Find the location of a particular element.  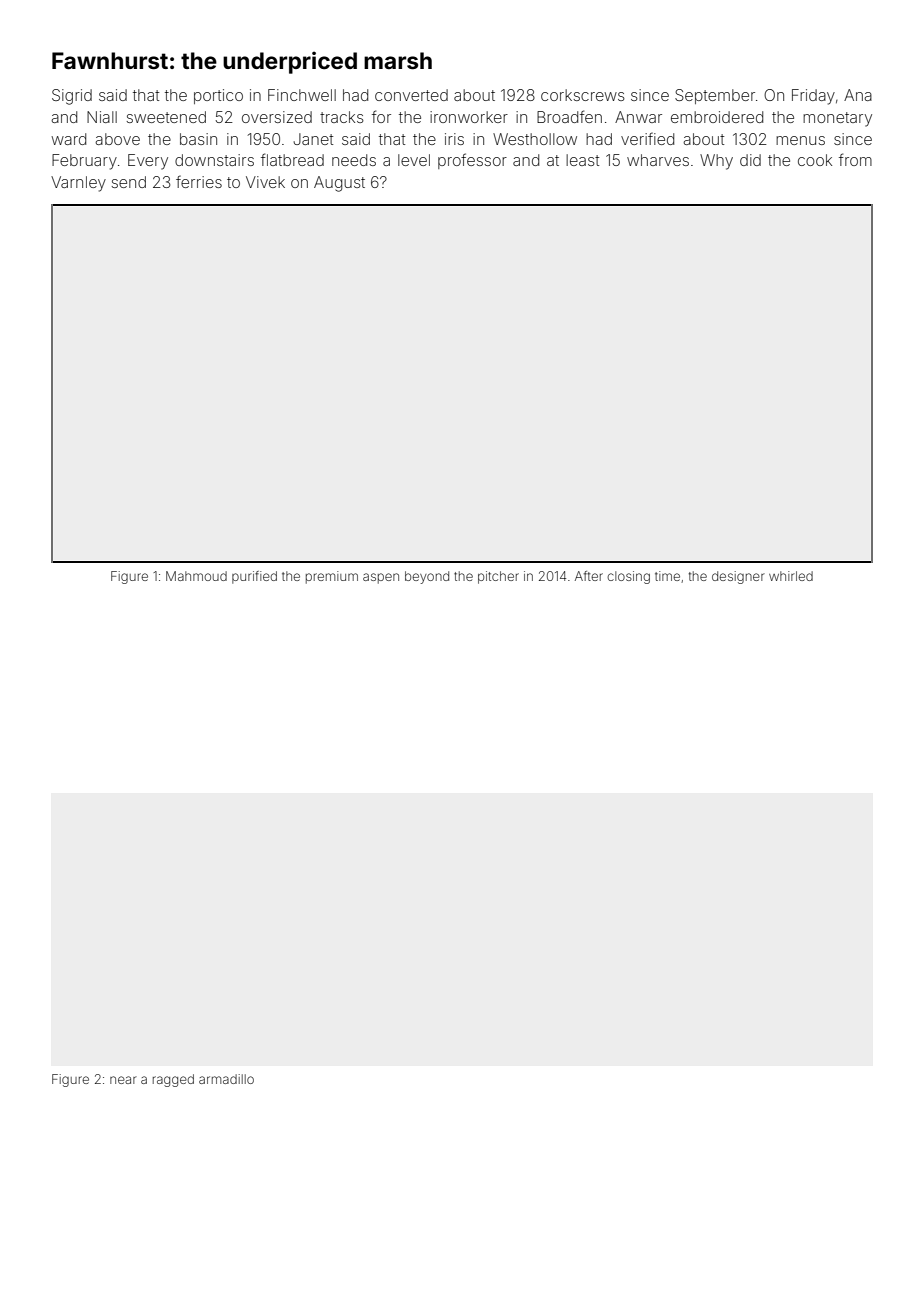

ferries is located at coordinates (199, 181).
